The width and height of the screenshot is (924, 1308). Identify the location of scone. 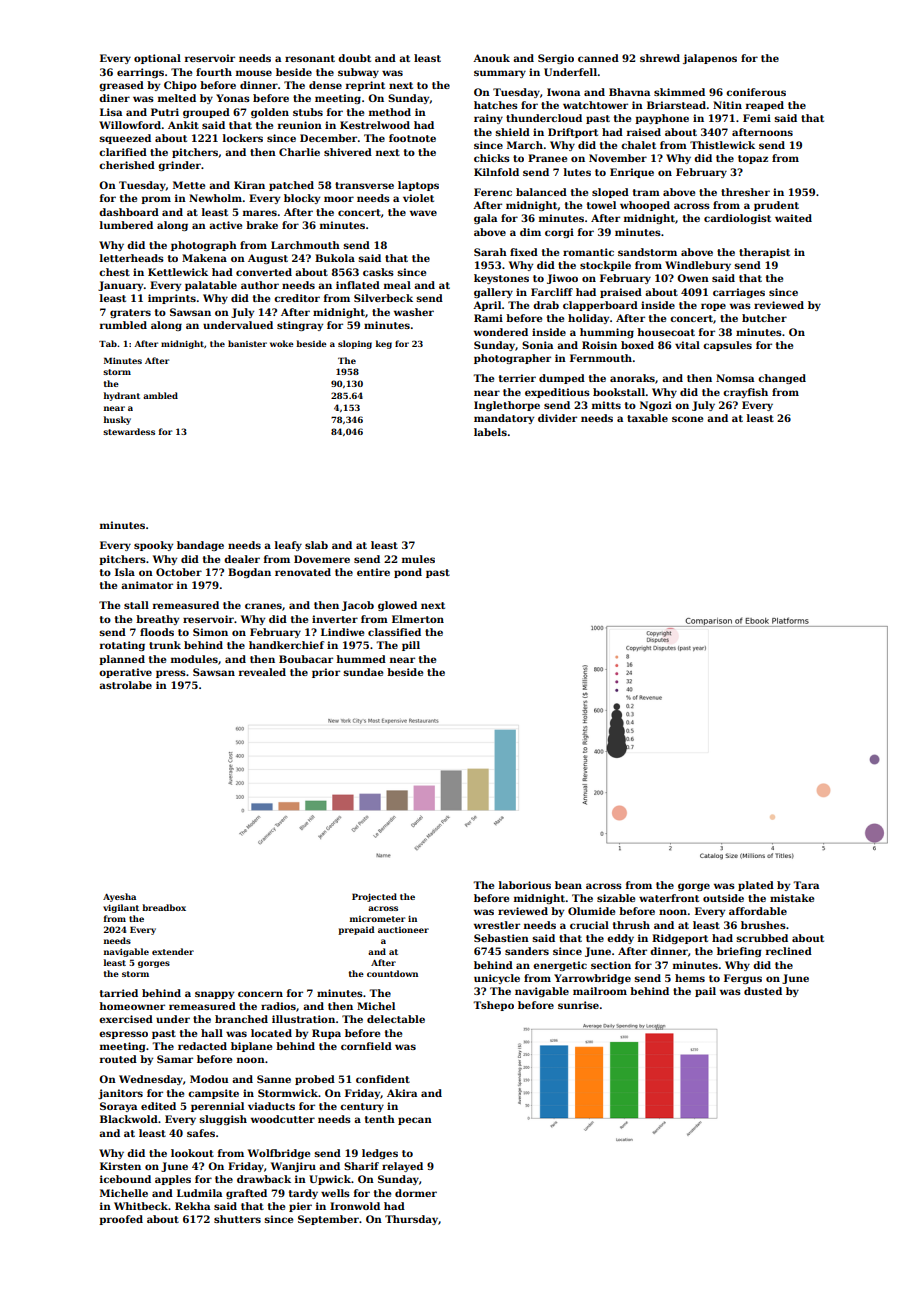
(687, 419).
